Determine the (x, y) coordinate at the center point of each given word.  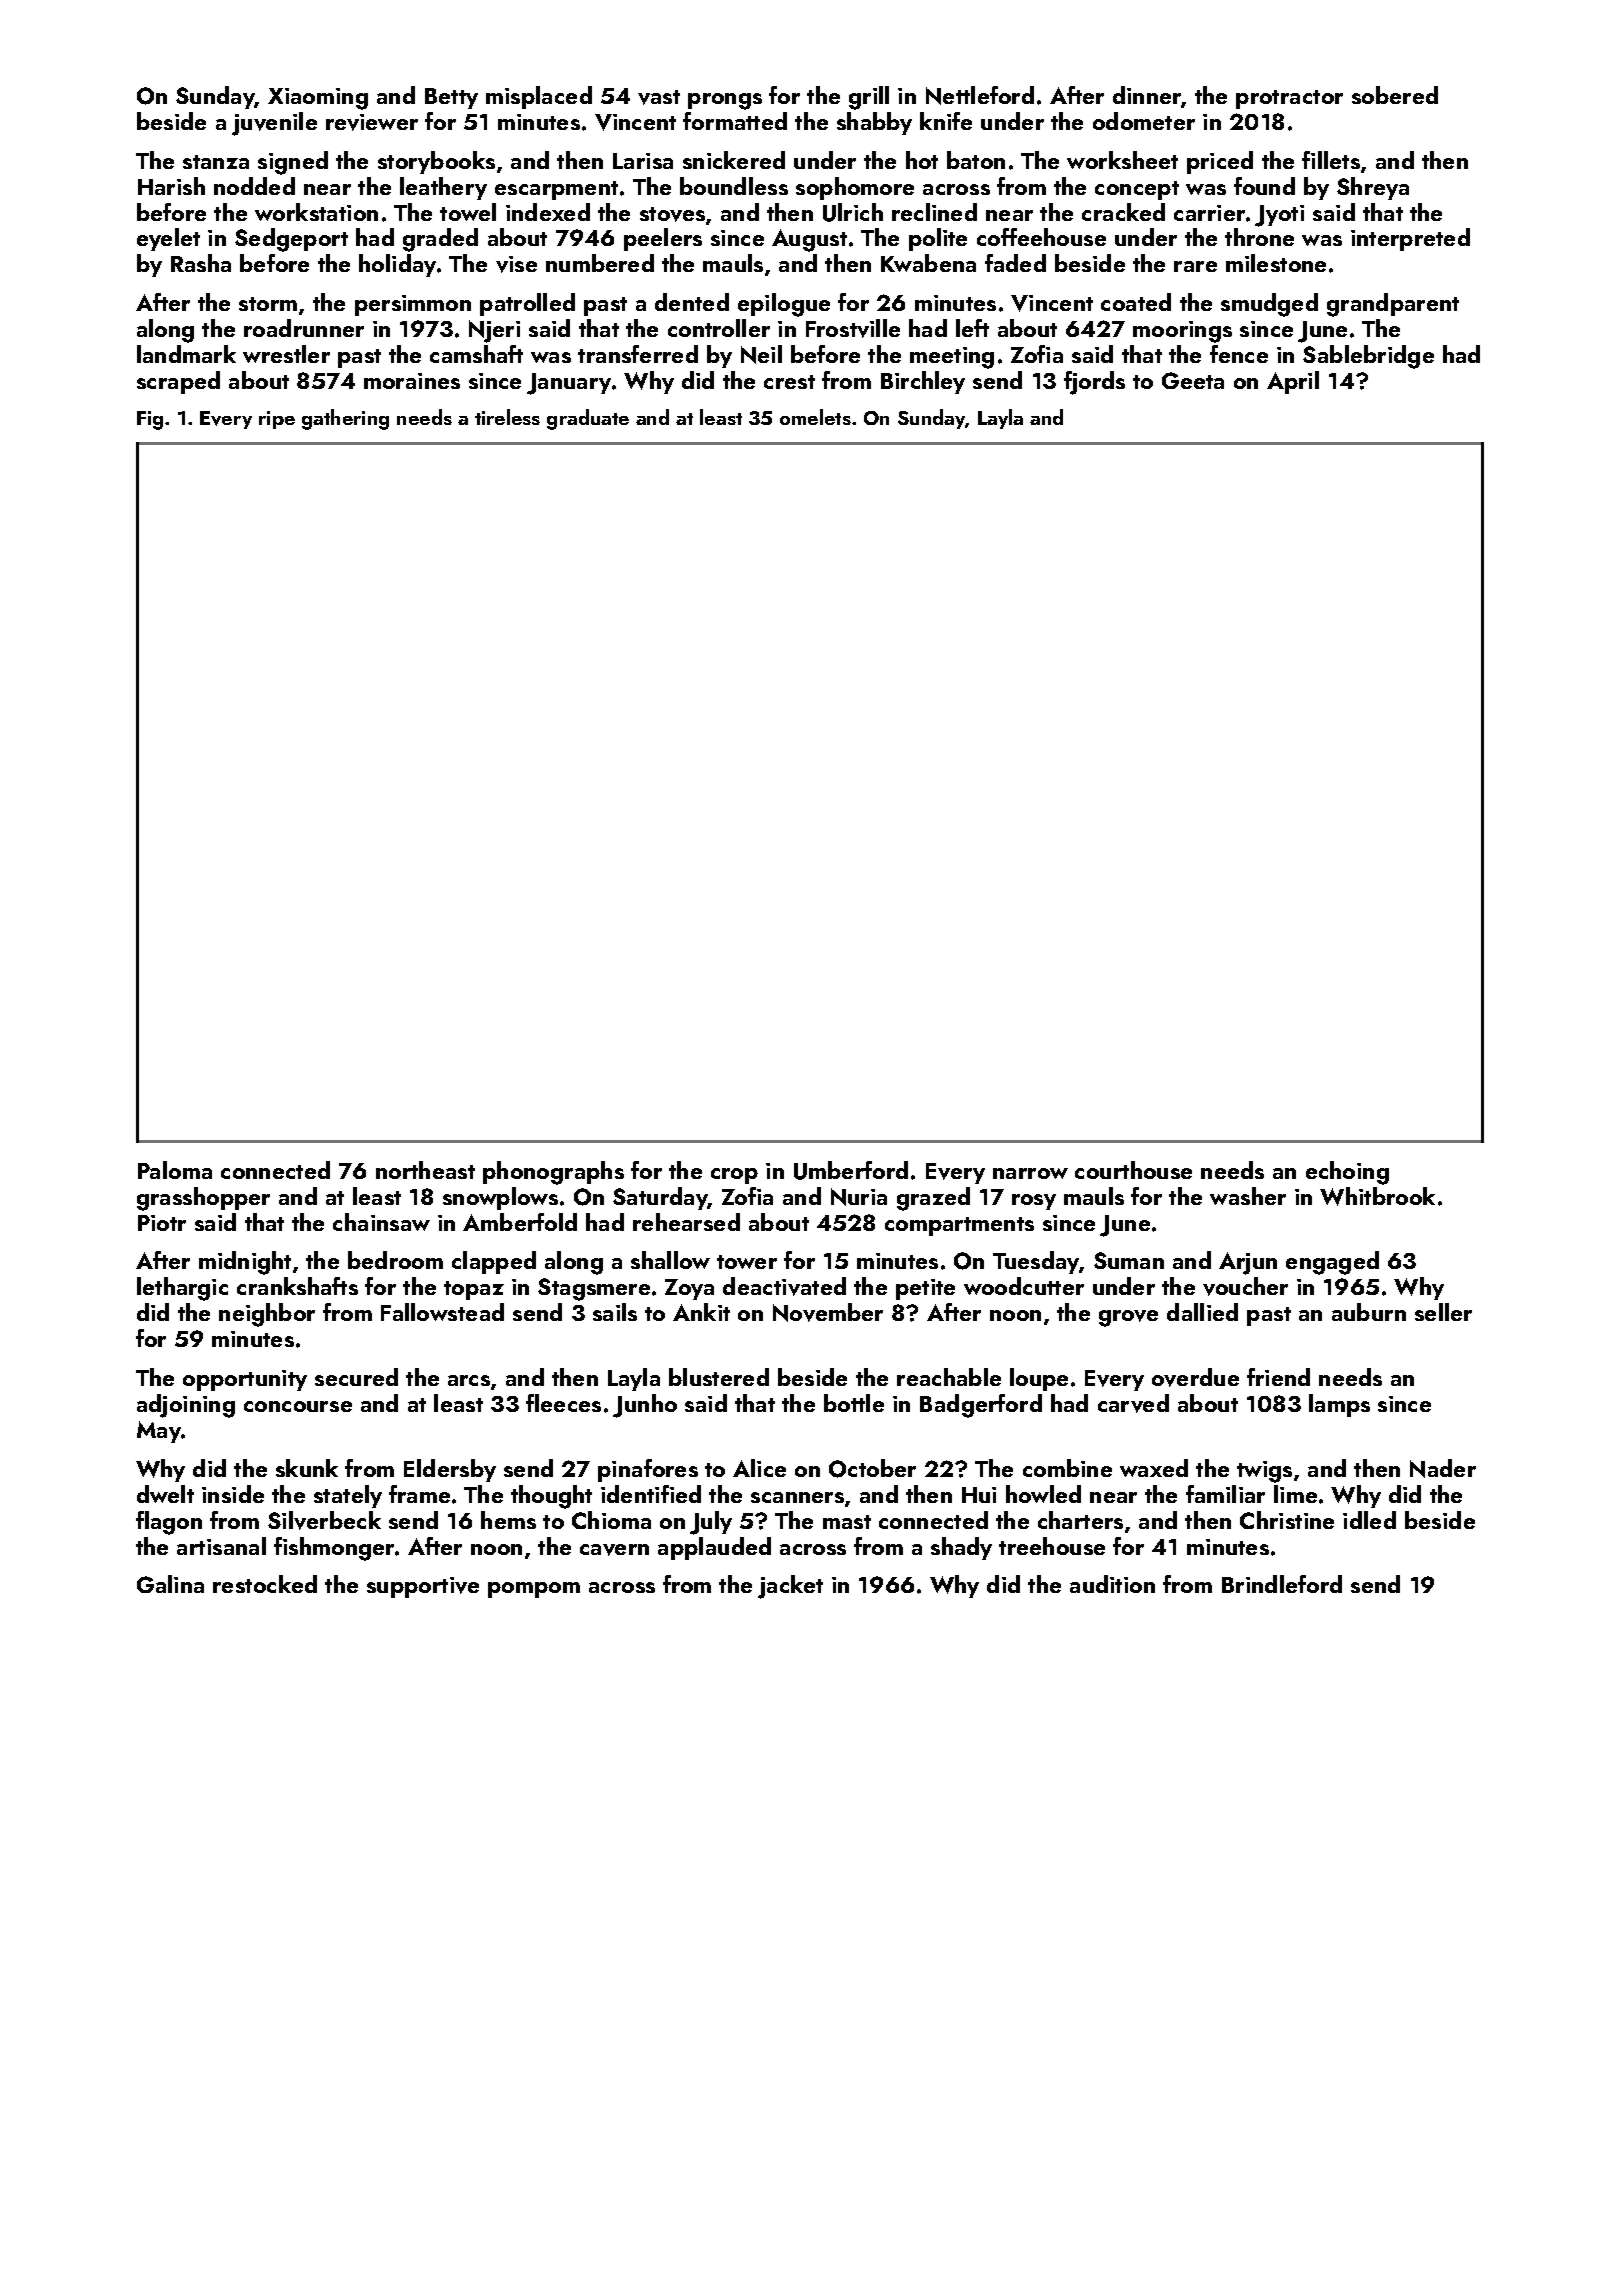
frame (419, 1494)
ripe (277, 420)
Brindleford (1282, 1584)
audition (1112, 1584)
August (809, 240)
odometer (1144, 121)
